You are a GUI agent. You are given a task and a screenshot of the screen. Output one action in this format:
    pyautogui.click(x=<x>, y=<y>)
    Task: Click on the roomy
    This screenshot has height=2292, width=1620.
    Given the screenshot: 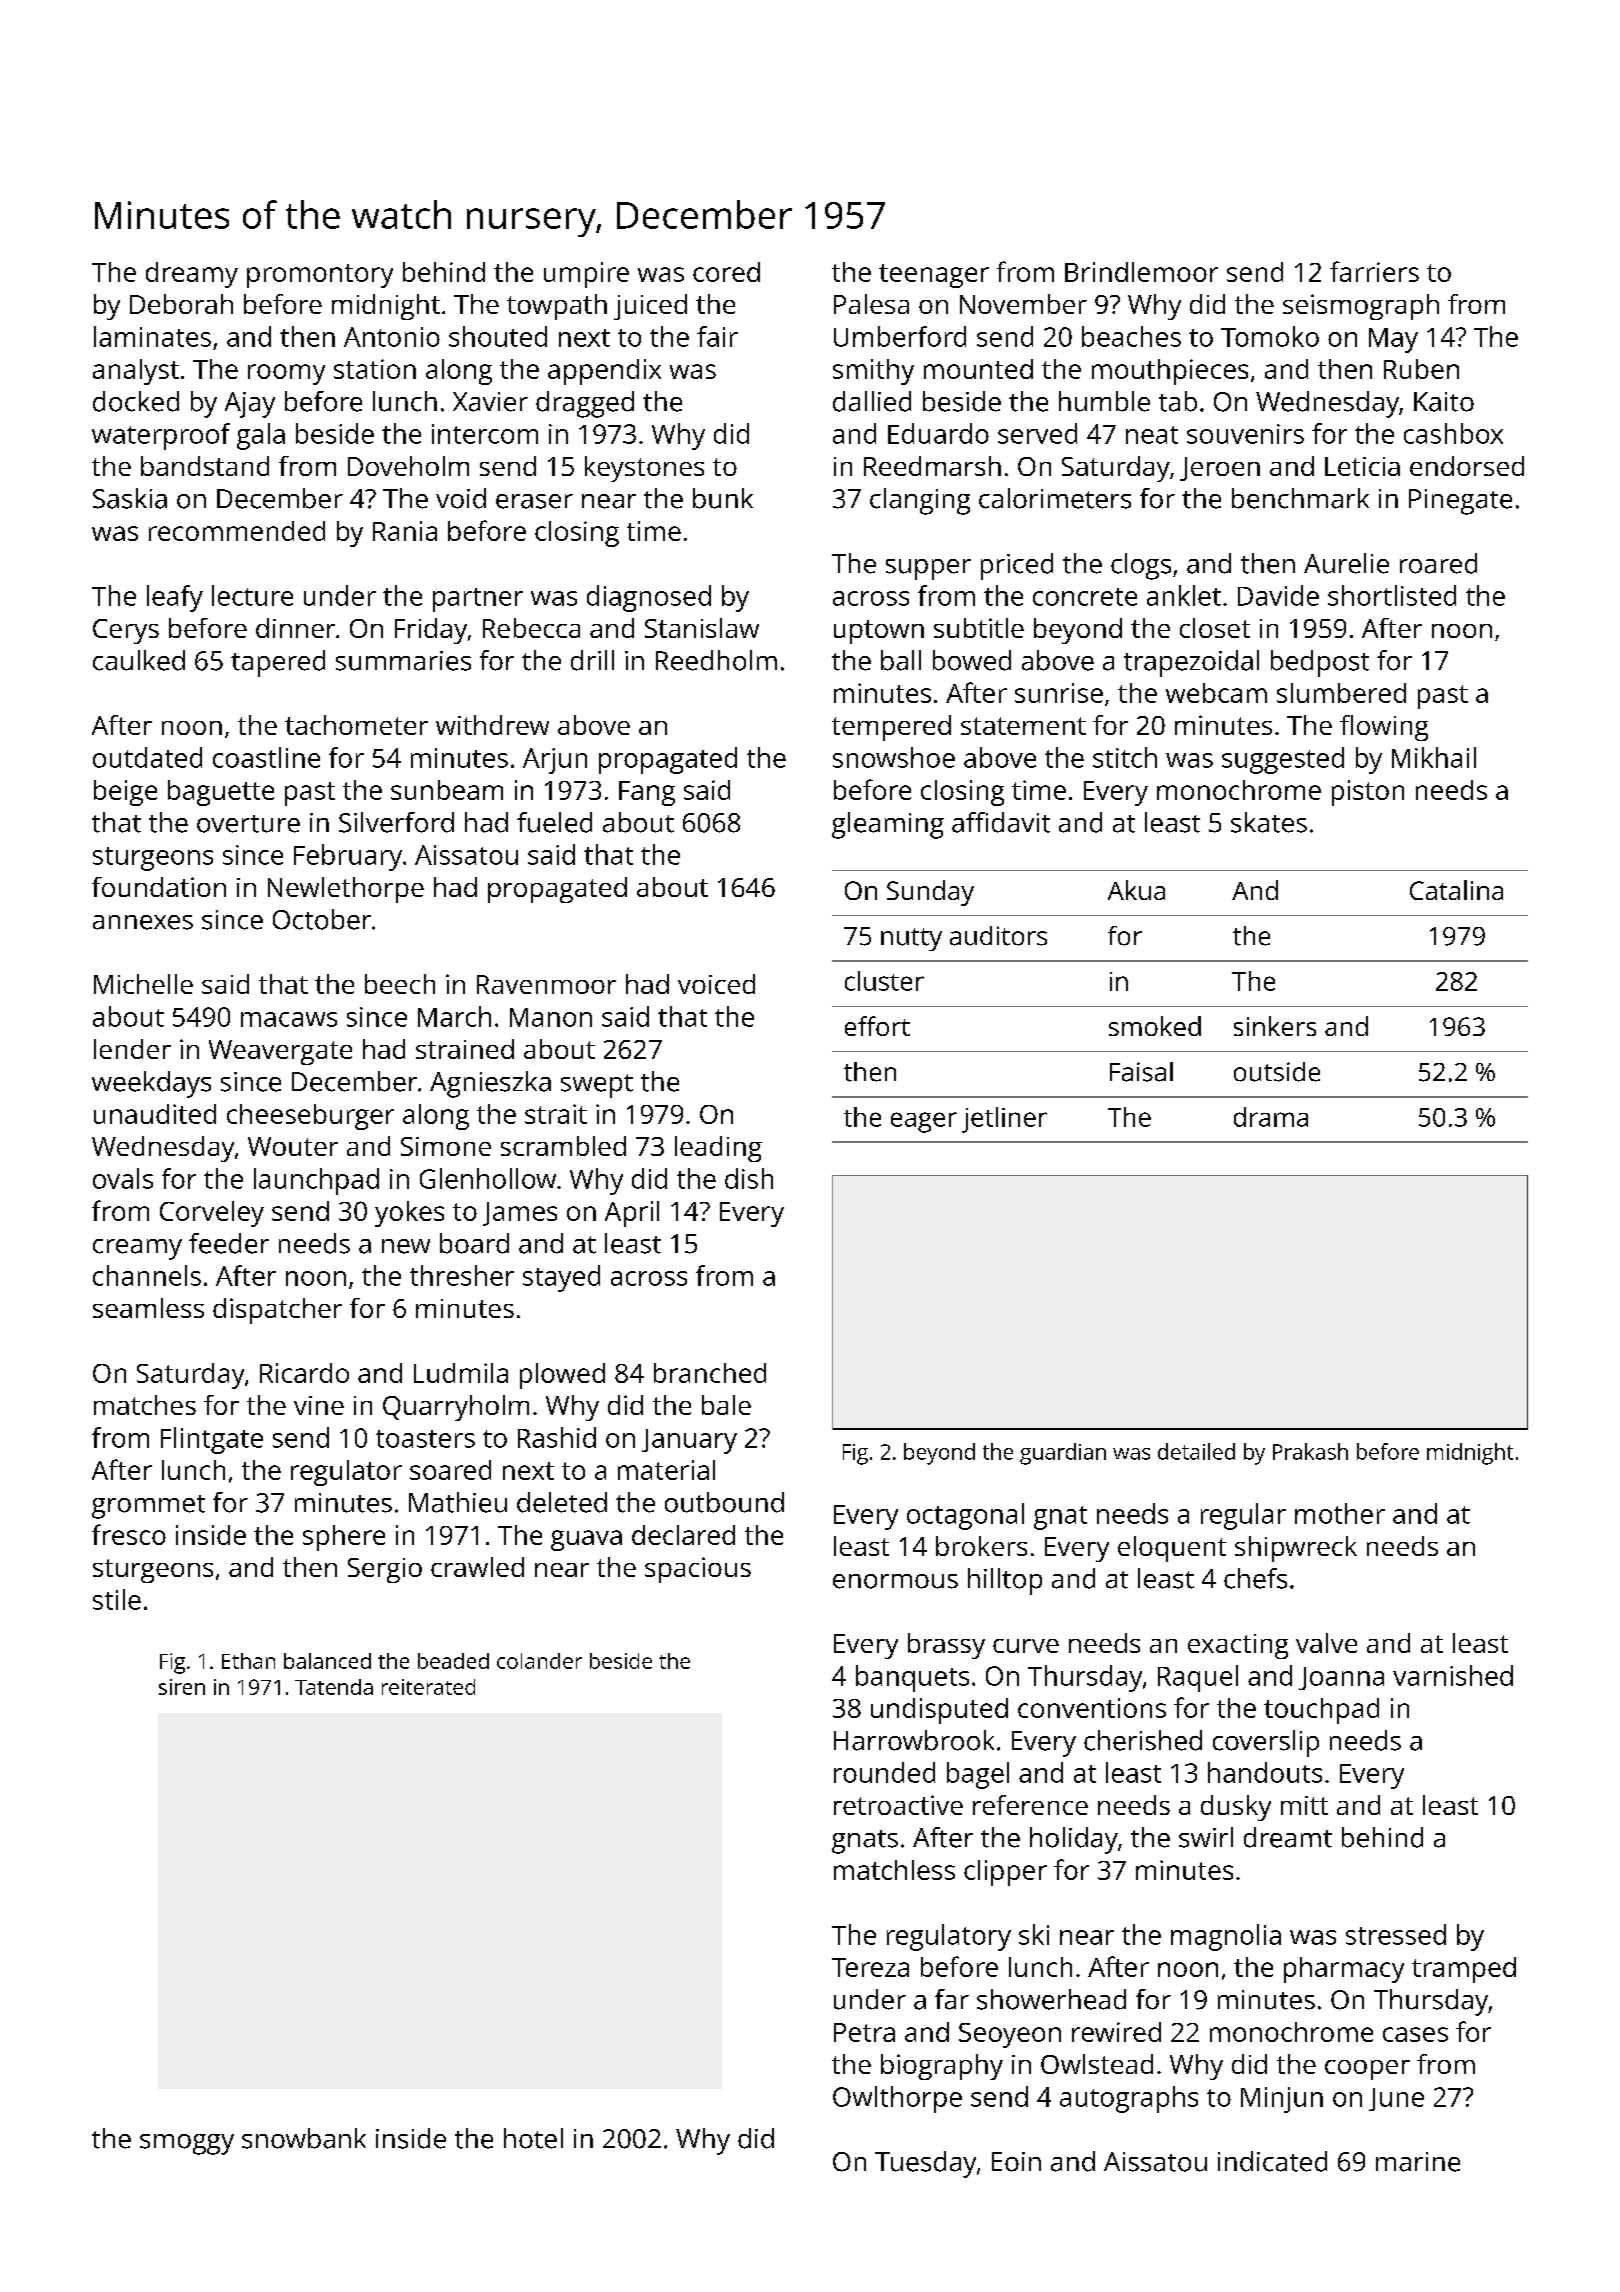 What is the action you would take?
    pyautogui.click(x=286, y=374)
